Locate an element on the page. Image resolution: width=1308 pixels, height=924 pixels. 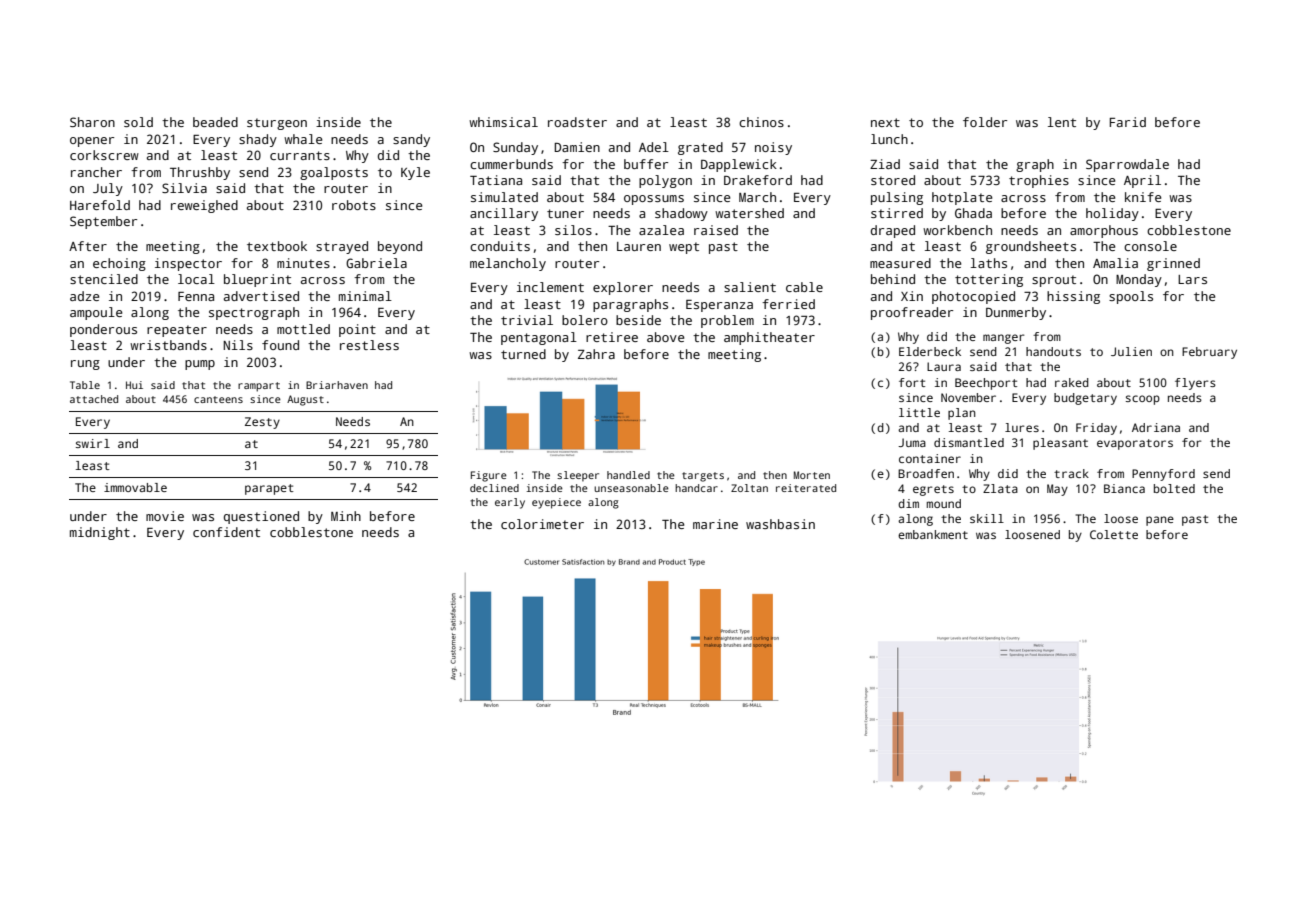
melancholy is located at coordinates (508, 264).
